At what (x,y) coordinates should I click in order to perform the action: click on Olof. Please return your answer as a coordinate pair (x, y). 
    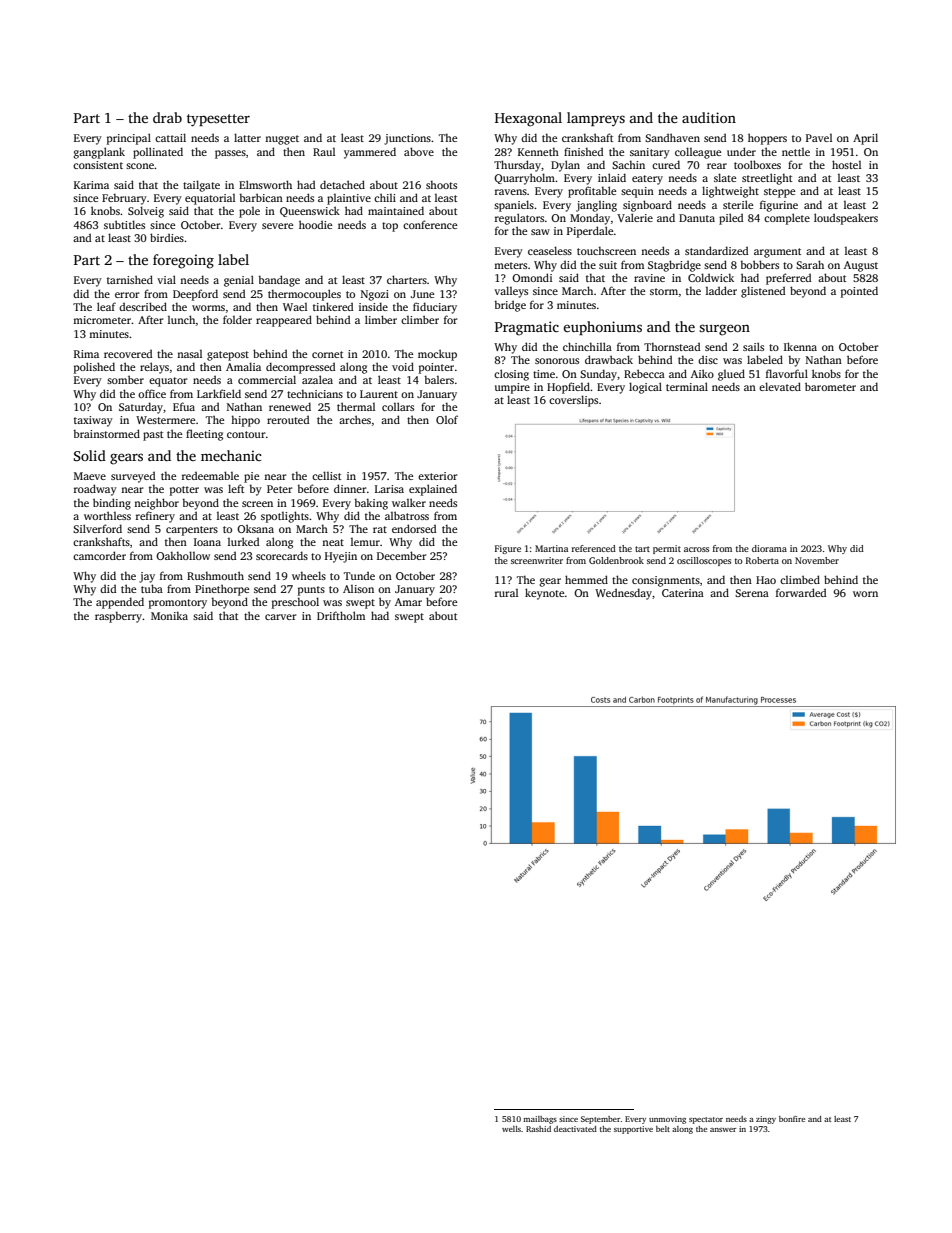
    Looking at the image, I should click on (447, 419).
